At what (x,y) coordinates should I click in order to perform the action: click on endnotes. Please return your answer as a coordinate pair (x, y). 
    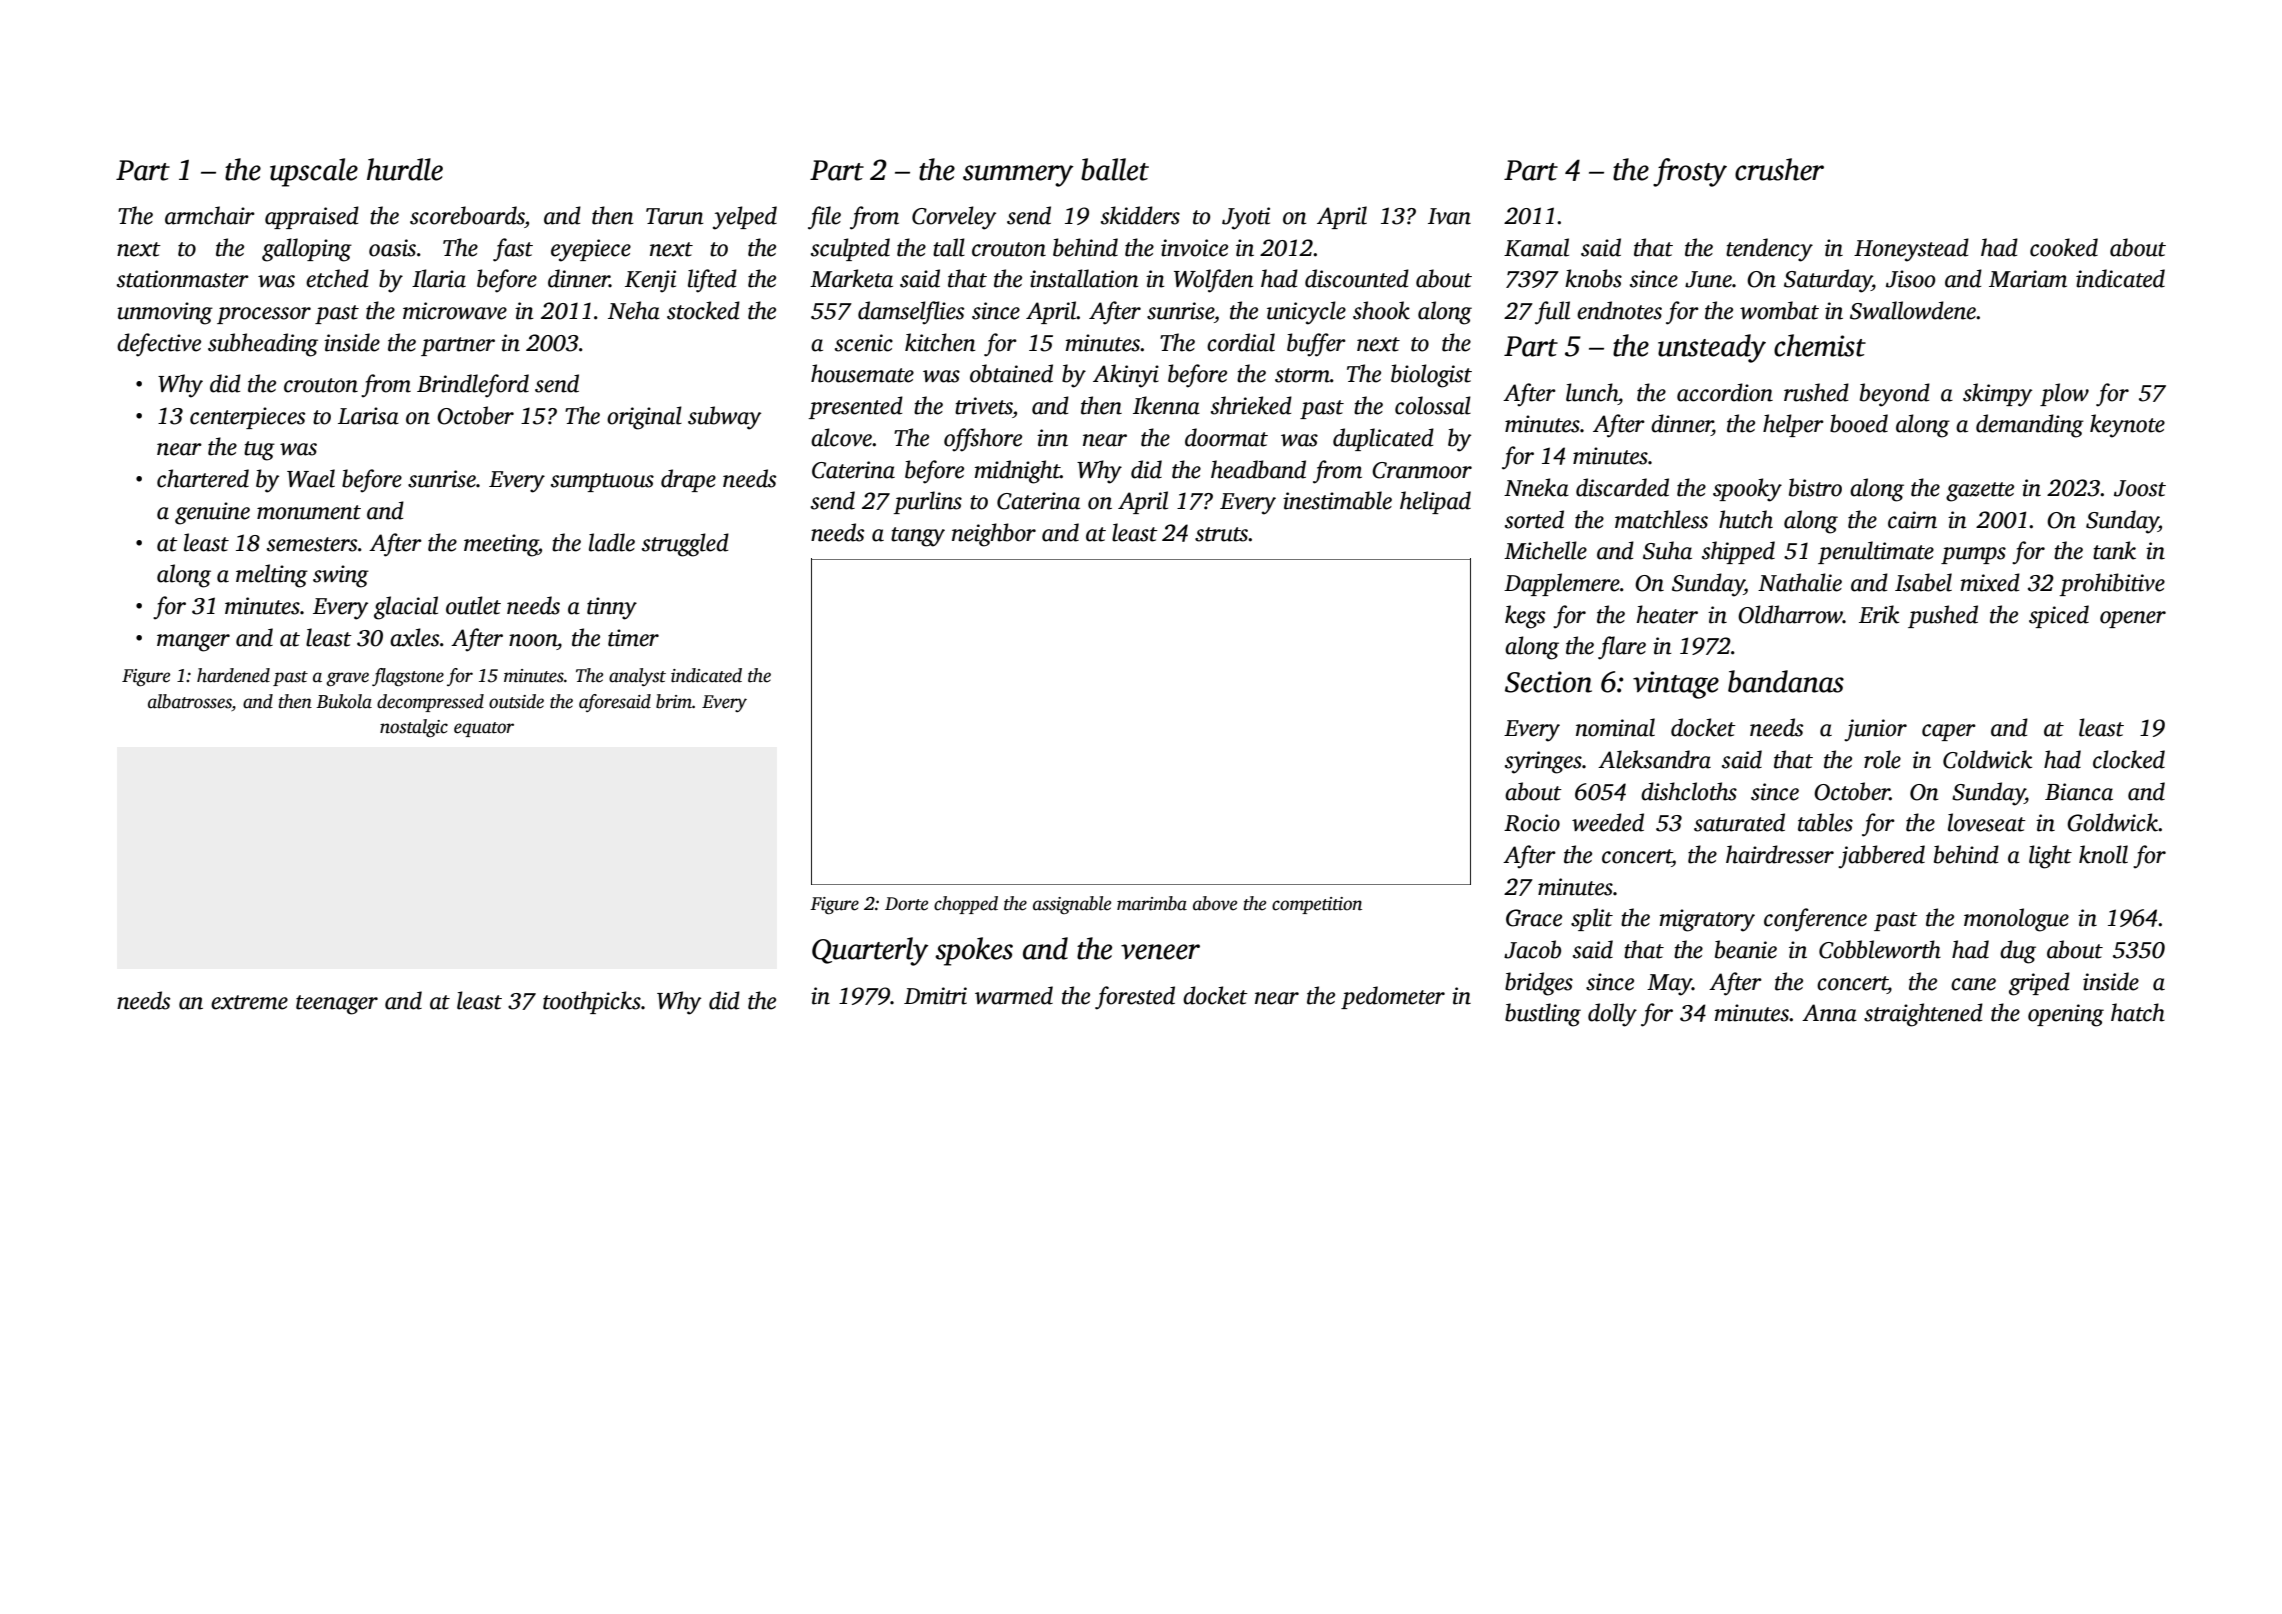
    Looking at the image, I should click on (1619, 310).
